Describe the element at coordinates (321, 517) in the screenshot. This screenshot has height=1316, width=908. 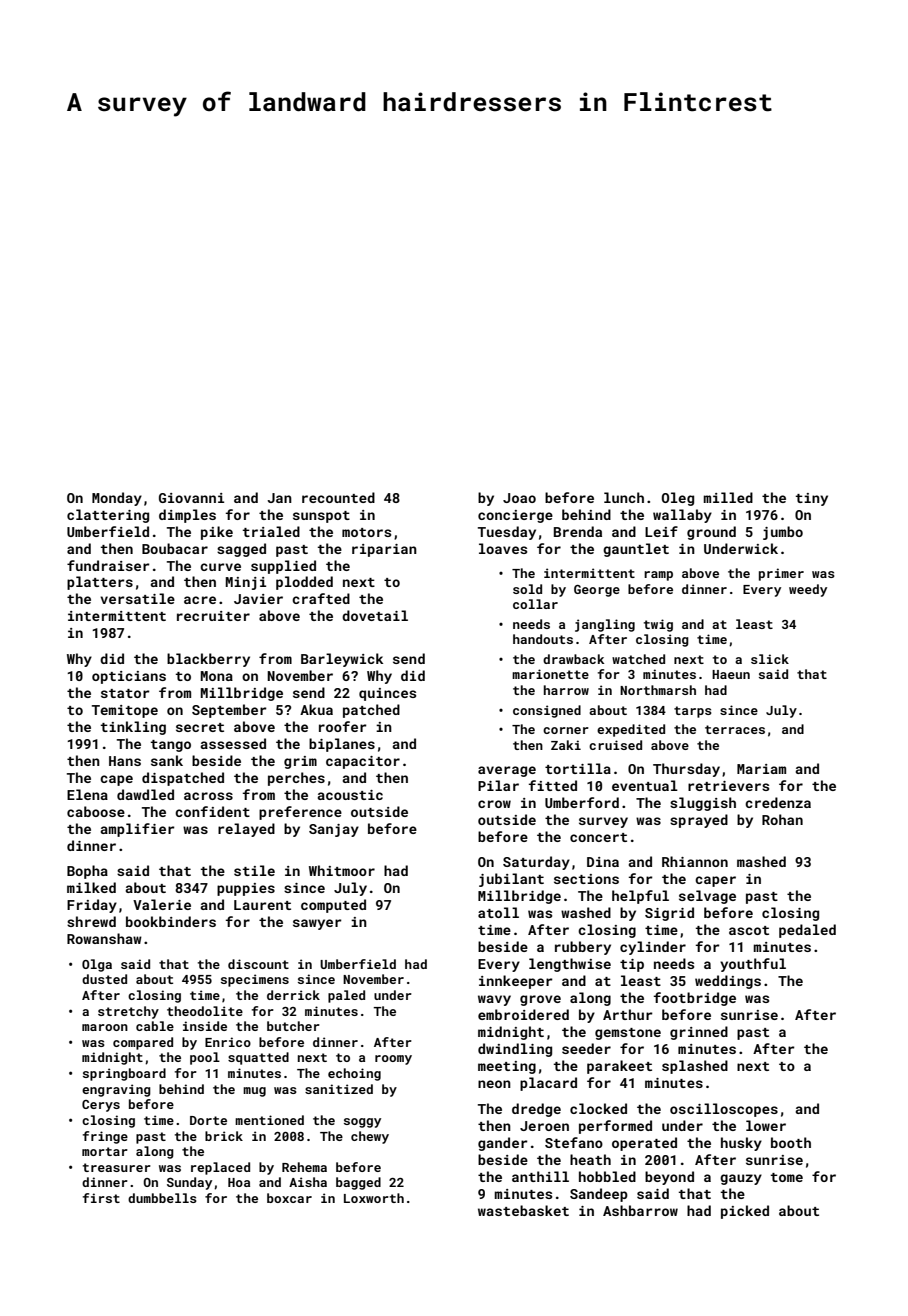
I see `sunspot` at that location.
